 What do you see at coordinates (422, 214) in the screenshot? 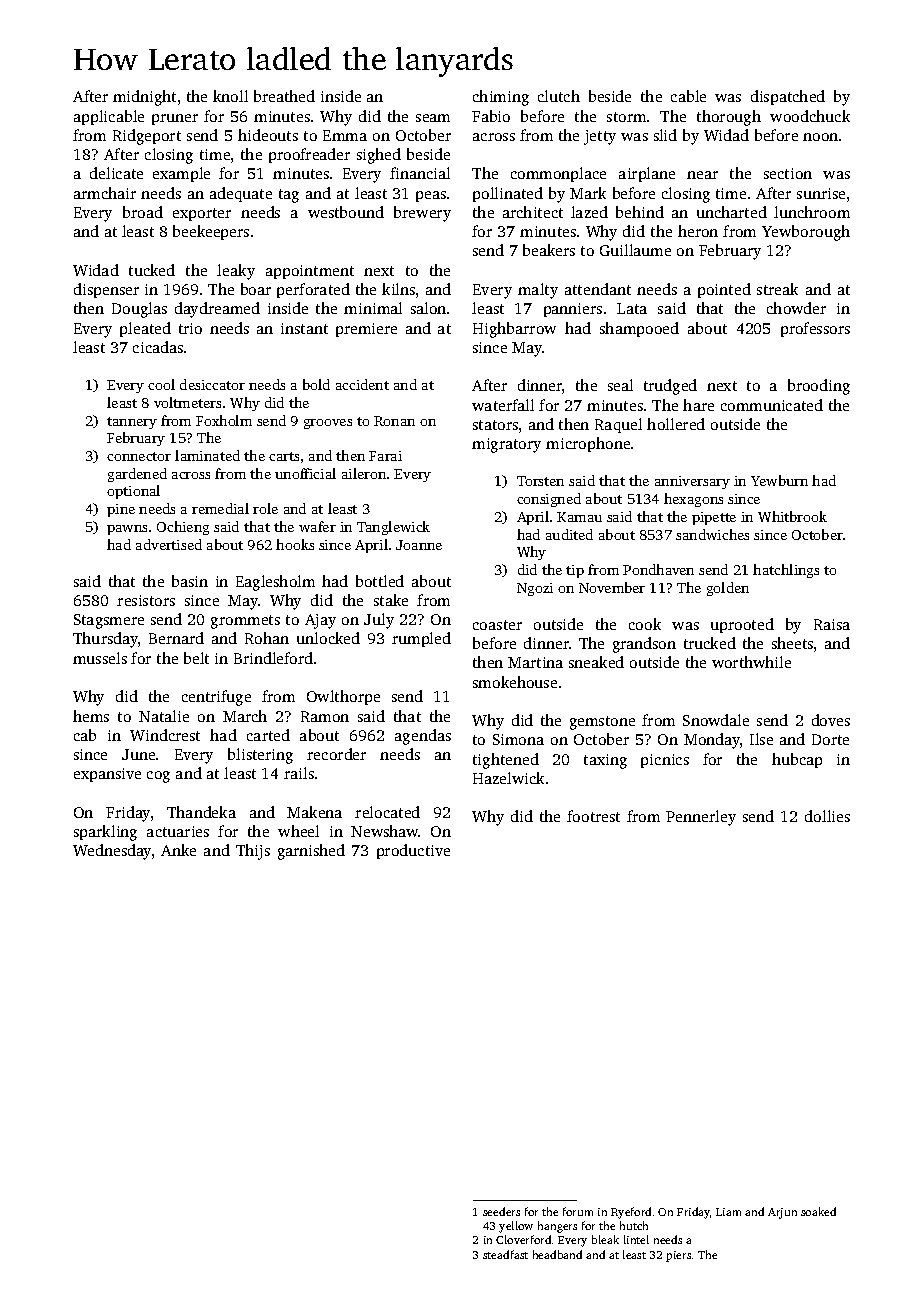
I see `brewery` at bounding box center [422, 214].
